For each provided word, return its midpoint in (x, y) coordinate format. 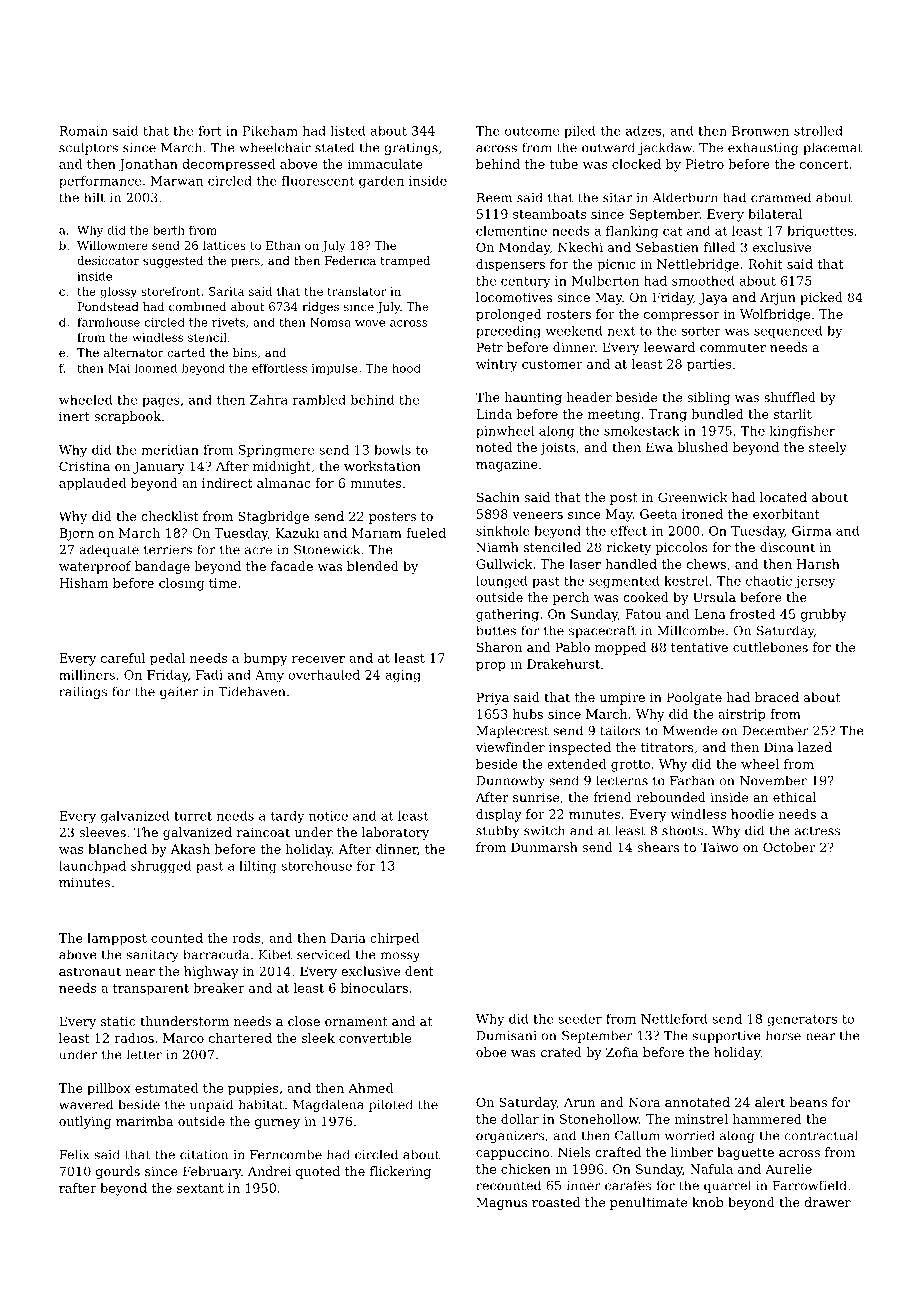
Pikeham (270, 131)
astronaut (90, 971)
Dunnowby (510, 781)
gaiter (179, 693)
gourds (118, 1172)
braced (777, 697)
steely (828, 448)
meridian (170, 450)
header (589, 397)
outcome (532, 131)
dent (419, 971)
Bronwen (760, 131)
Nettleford (674, 1019)
